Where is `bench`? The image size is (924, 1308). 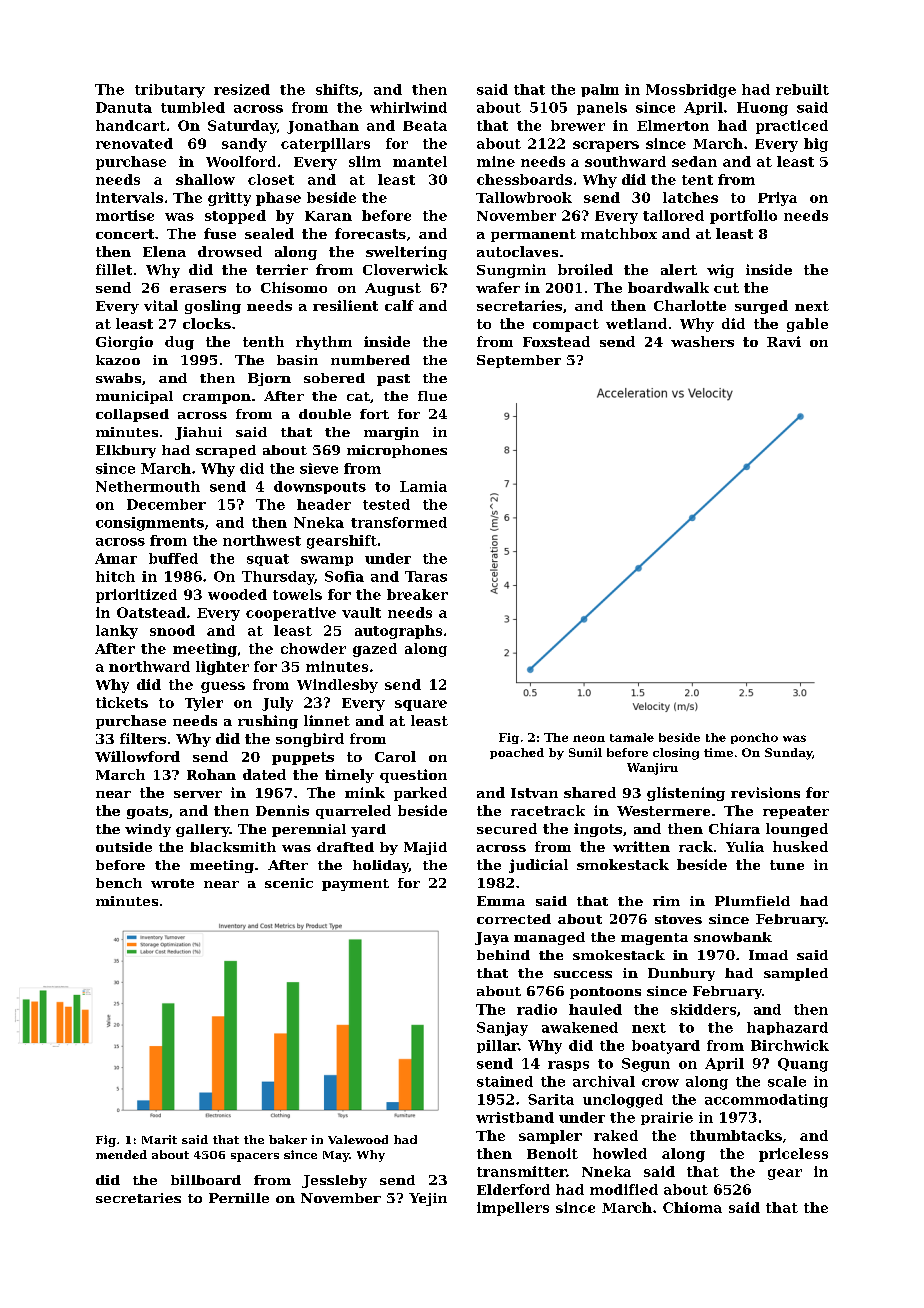
bench is located at coordinates (119, 883).
